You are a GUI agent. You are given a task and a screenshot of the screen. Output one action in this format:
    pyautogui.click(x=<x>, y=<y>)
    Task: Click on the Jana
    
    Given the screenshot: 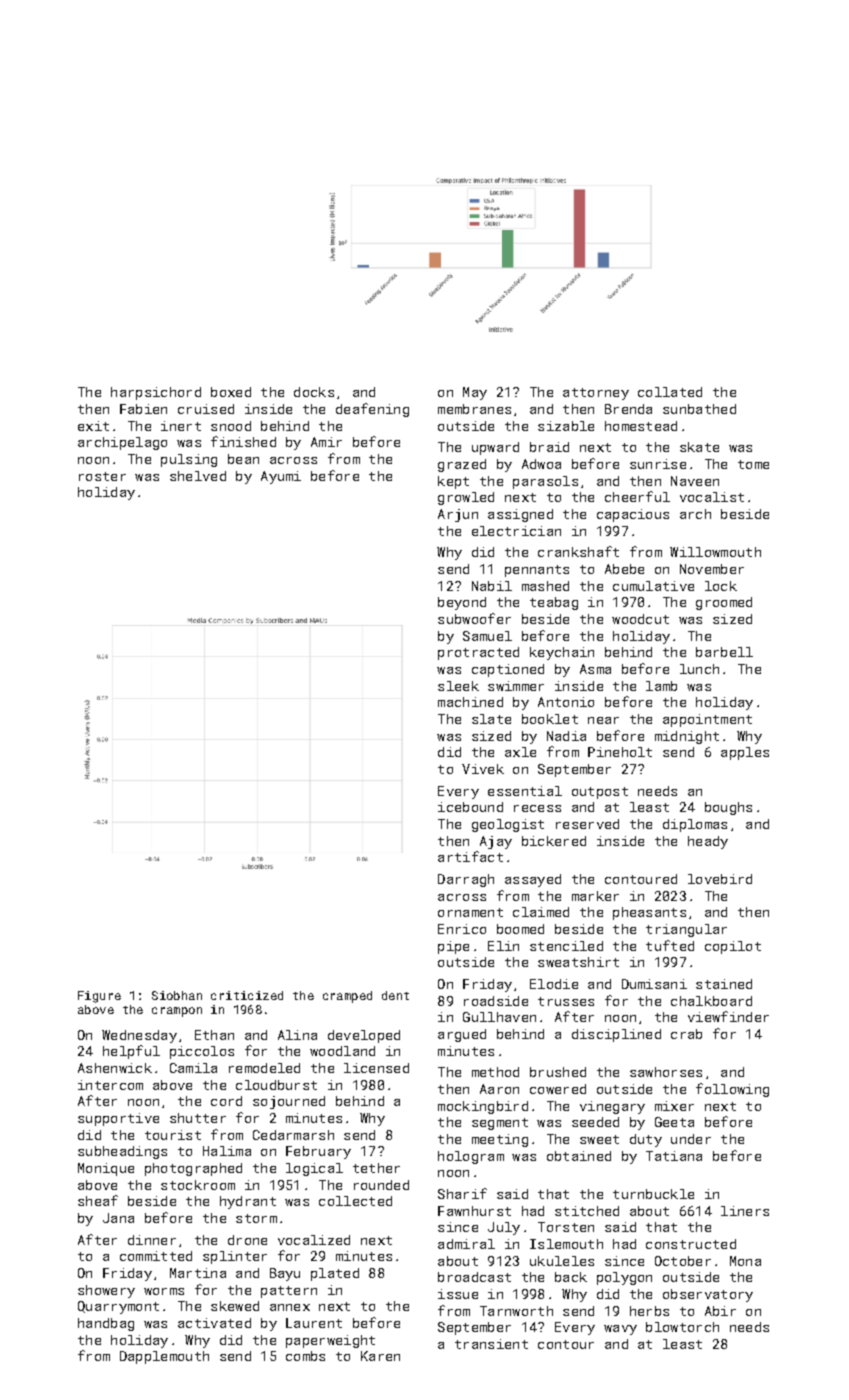 What is the action you would take?
    pyautogui.click(x=118, y=1218)
